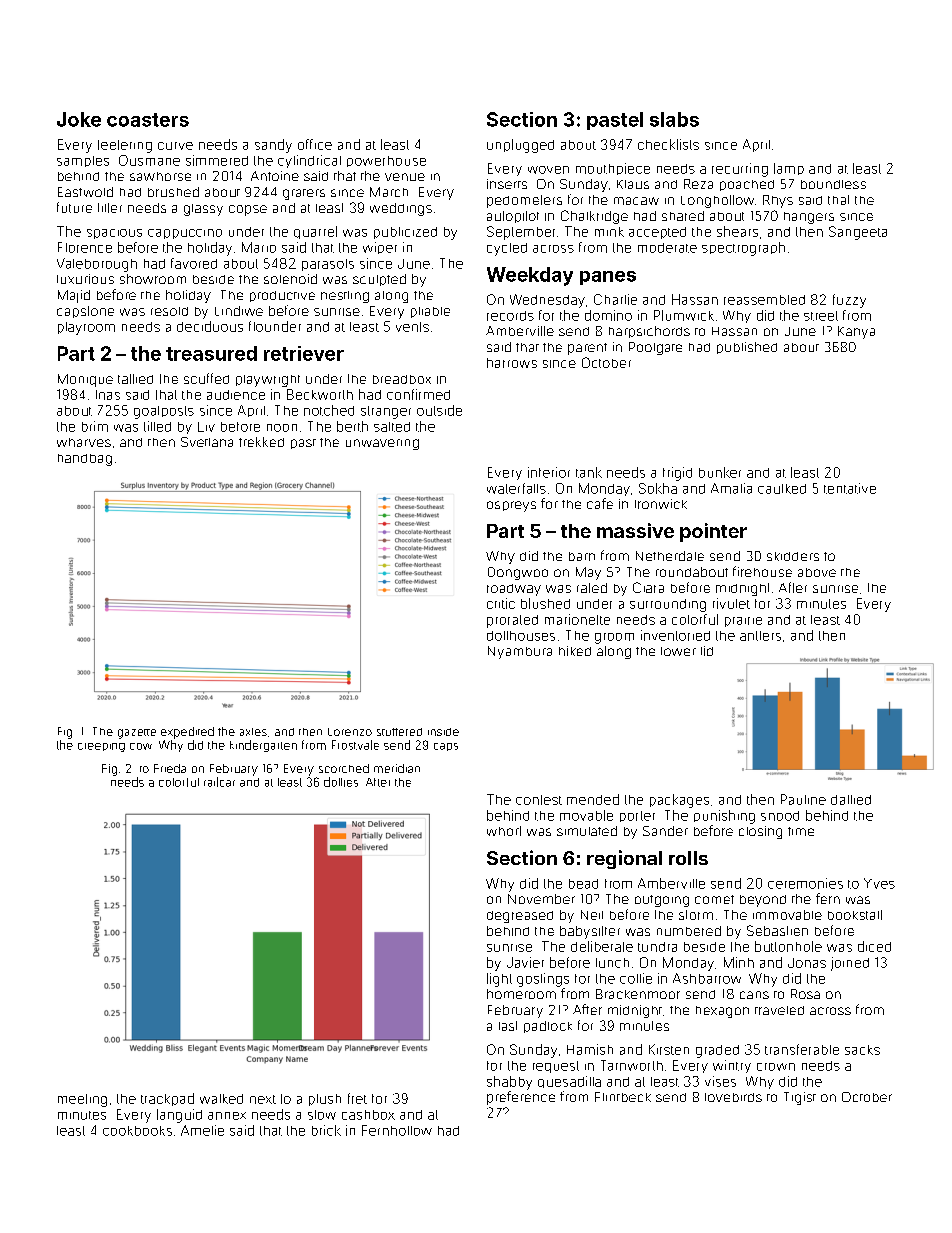 The width and height of the screenshot is (952, 1233). I want to click on lower, so click(678, 651).
